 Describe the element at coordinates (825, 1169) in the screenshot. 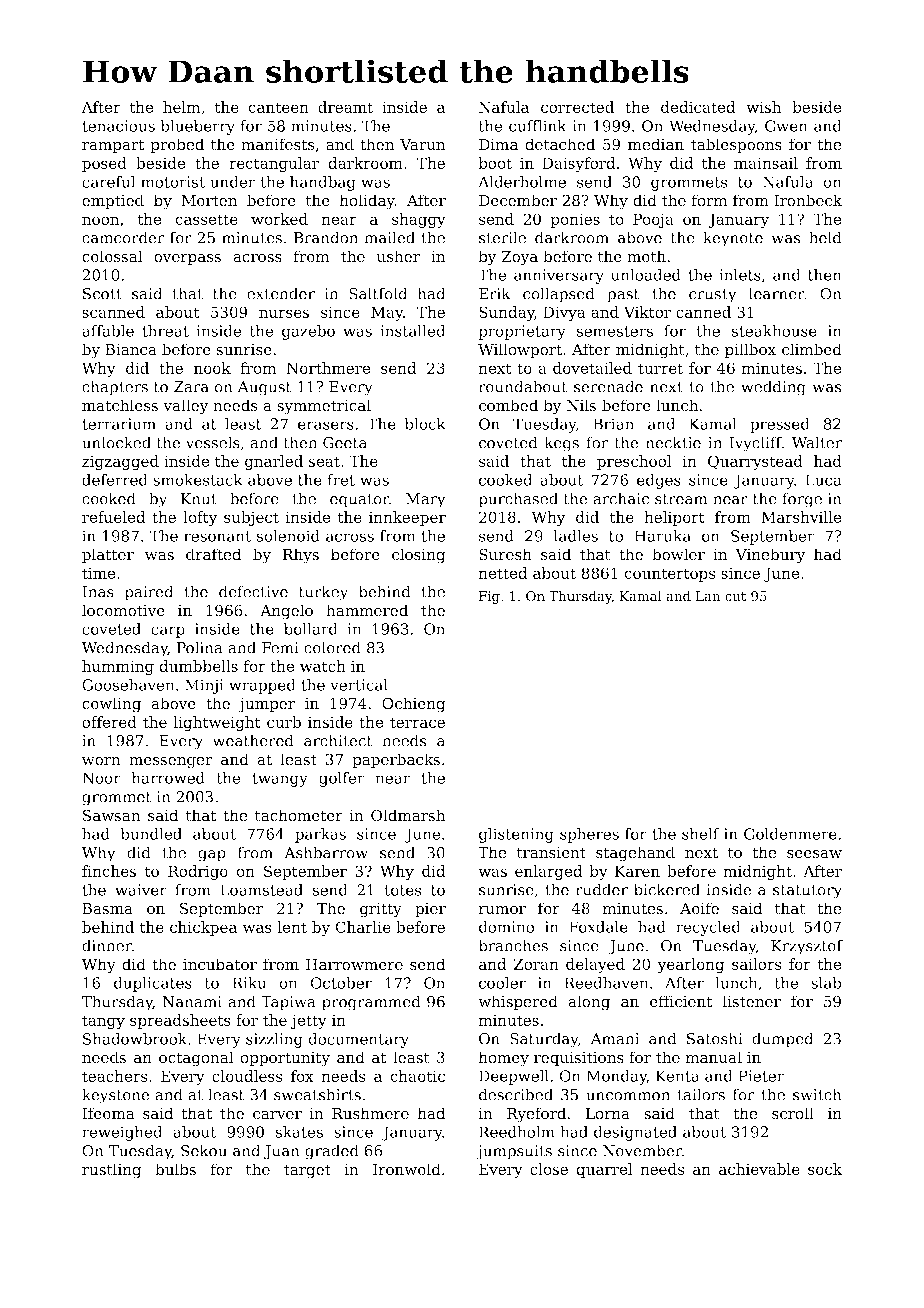

I see `sock` at that location.
